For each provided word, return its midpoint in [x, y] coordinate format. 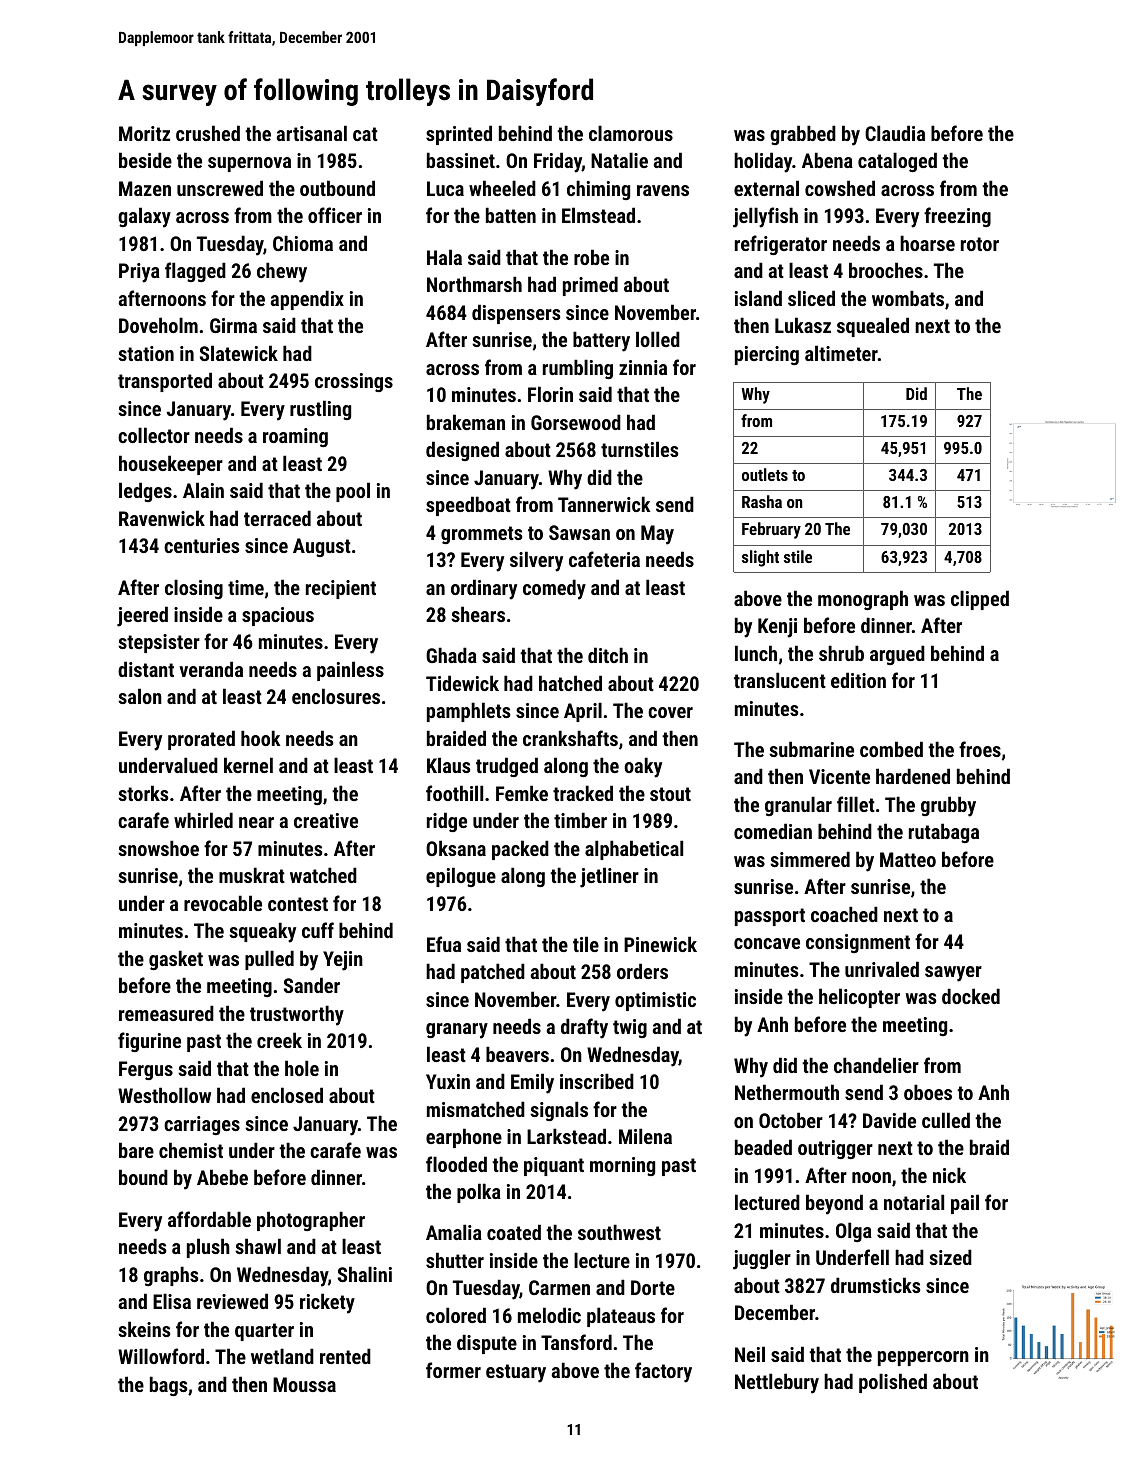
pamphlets [468, 712]
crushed [208, 133]
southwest [619, 1232]
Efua [444, 944]
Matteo [908, 859]
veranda [211, 669]
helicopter [859, 998]
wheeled [502, 188]
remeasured [166, 1013]
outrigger [835, 1149]
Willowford [161, 1356]
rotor [980, 244]
